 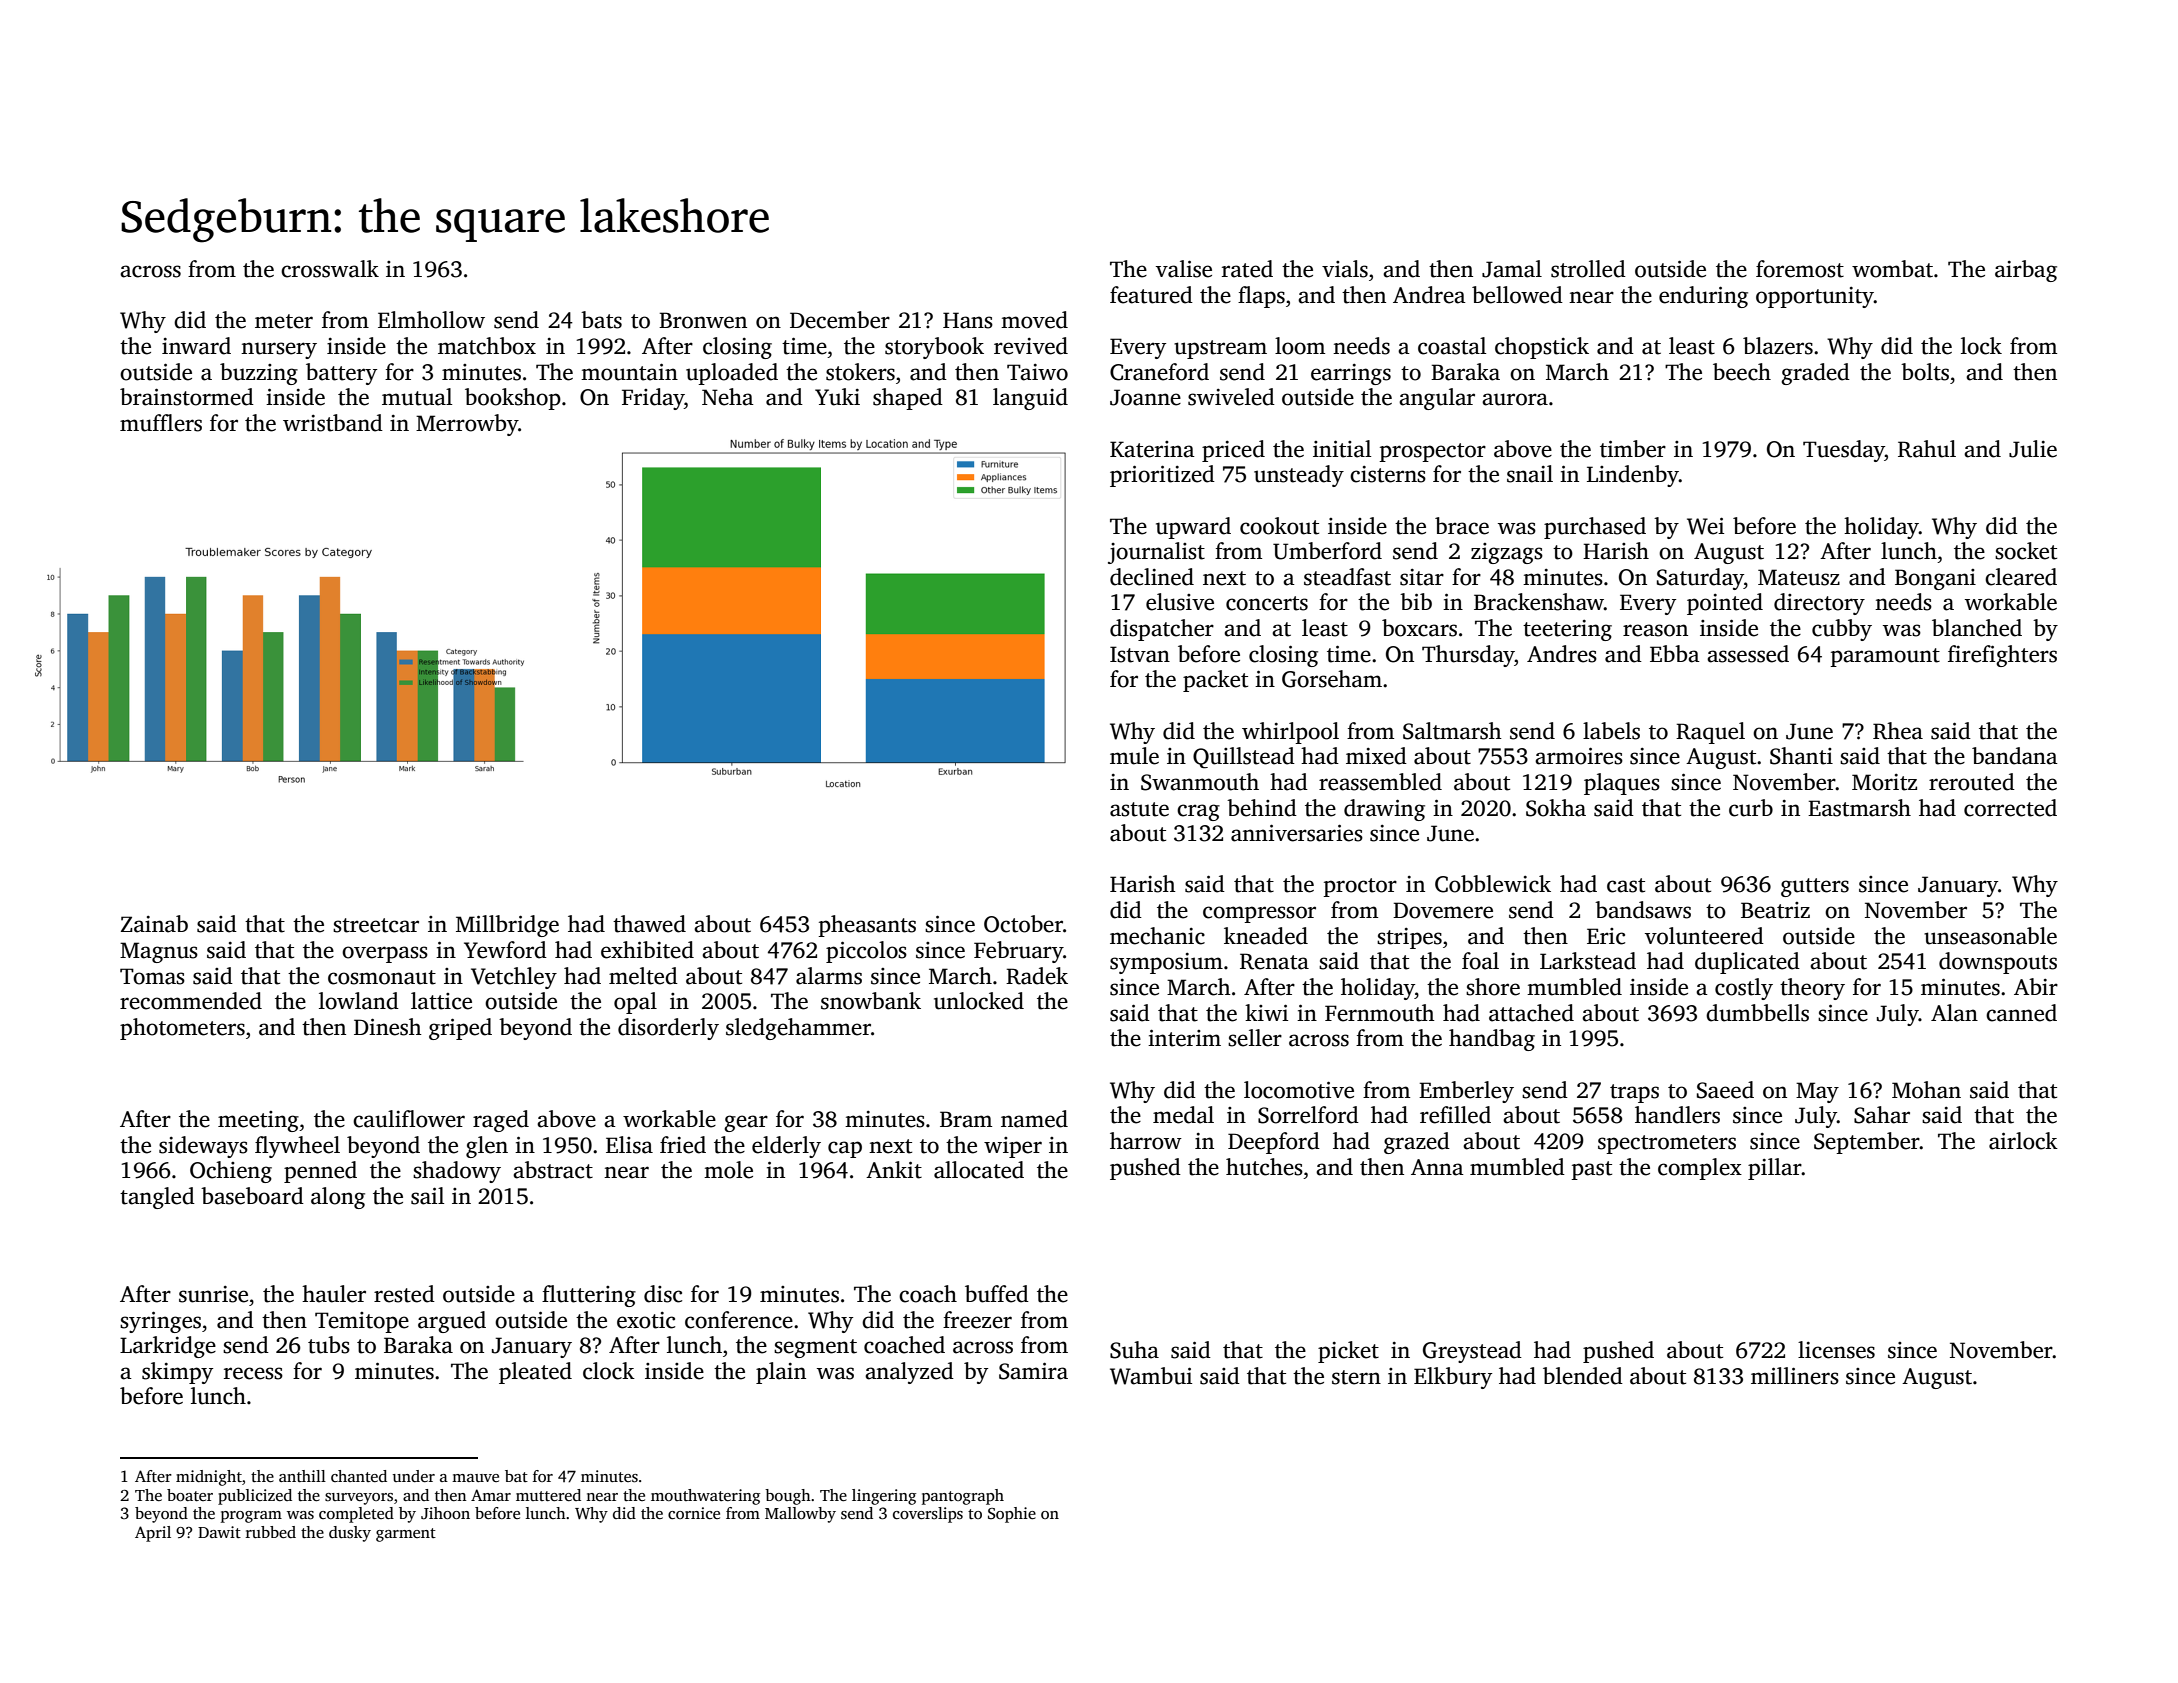 What do you see at coordinates (1836, 1350) in the image?
I see `licenses` at bounding box center [1836, 1350].
